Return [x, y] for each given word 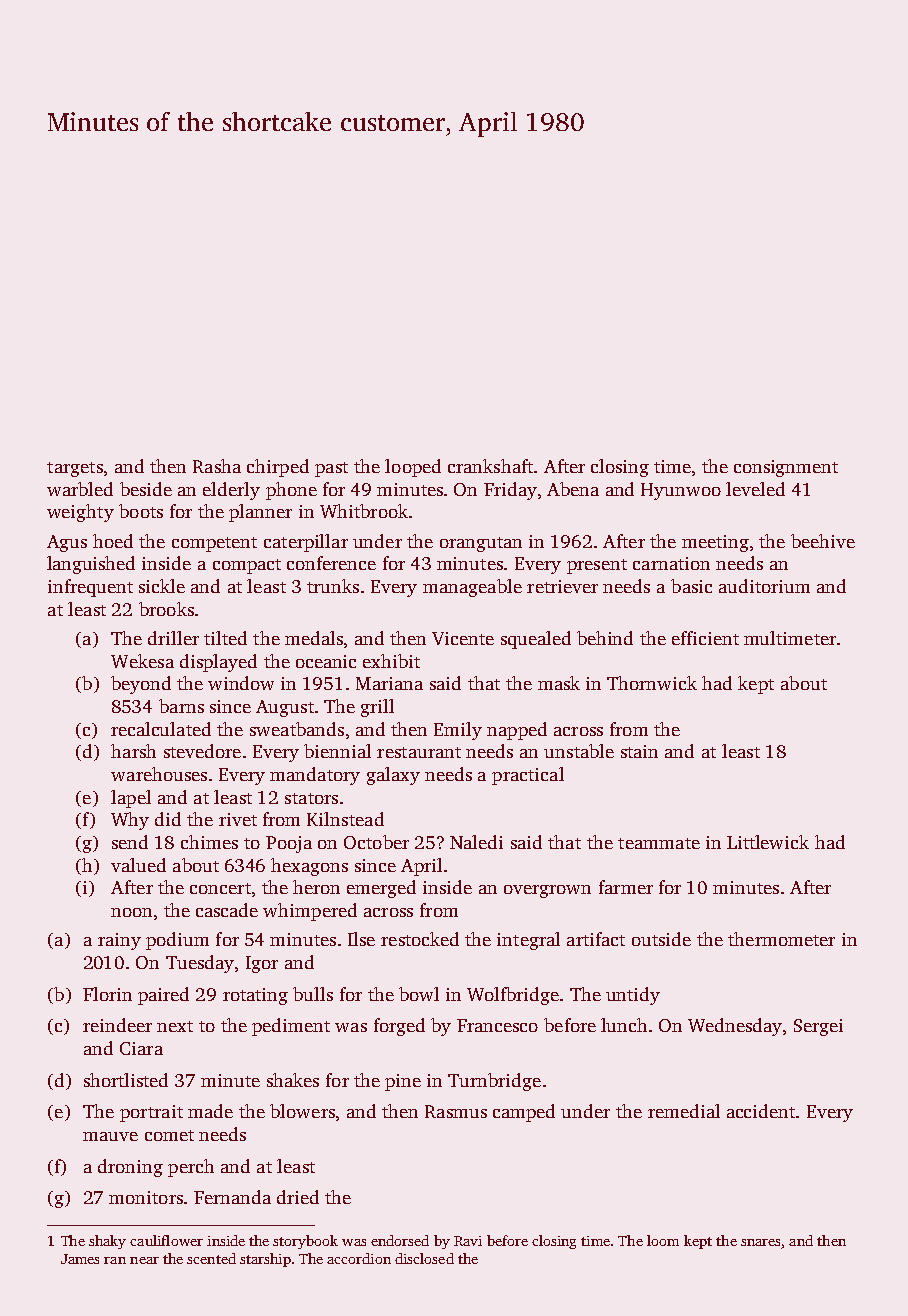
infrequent [90, 588]
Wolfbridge [513, 996]
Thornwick [652, 683]
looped [413, 468]
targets [75, 469]
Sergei [818, 1027]
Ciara [141, 1048]
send [130, 842]
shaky [107, 1242]
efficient [705, 638]
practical [528, 776]
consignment [786, 468]
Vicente [463, 638]
